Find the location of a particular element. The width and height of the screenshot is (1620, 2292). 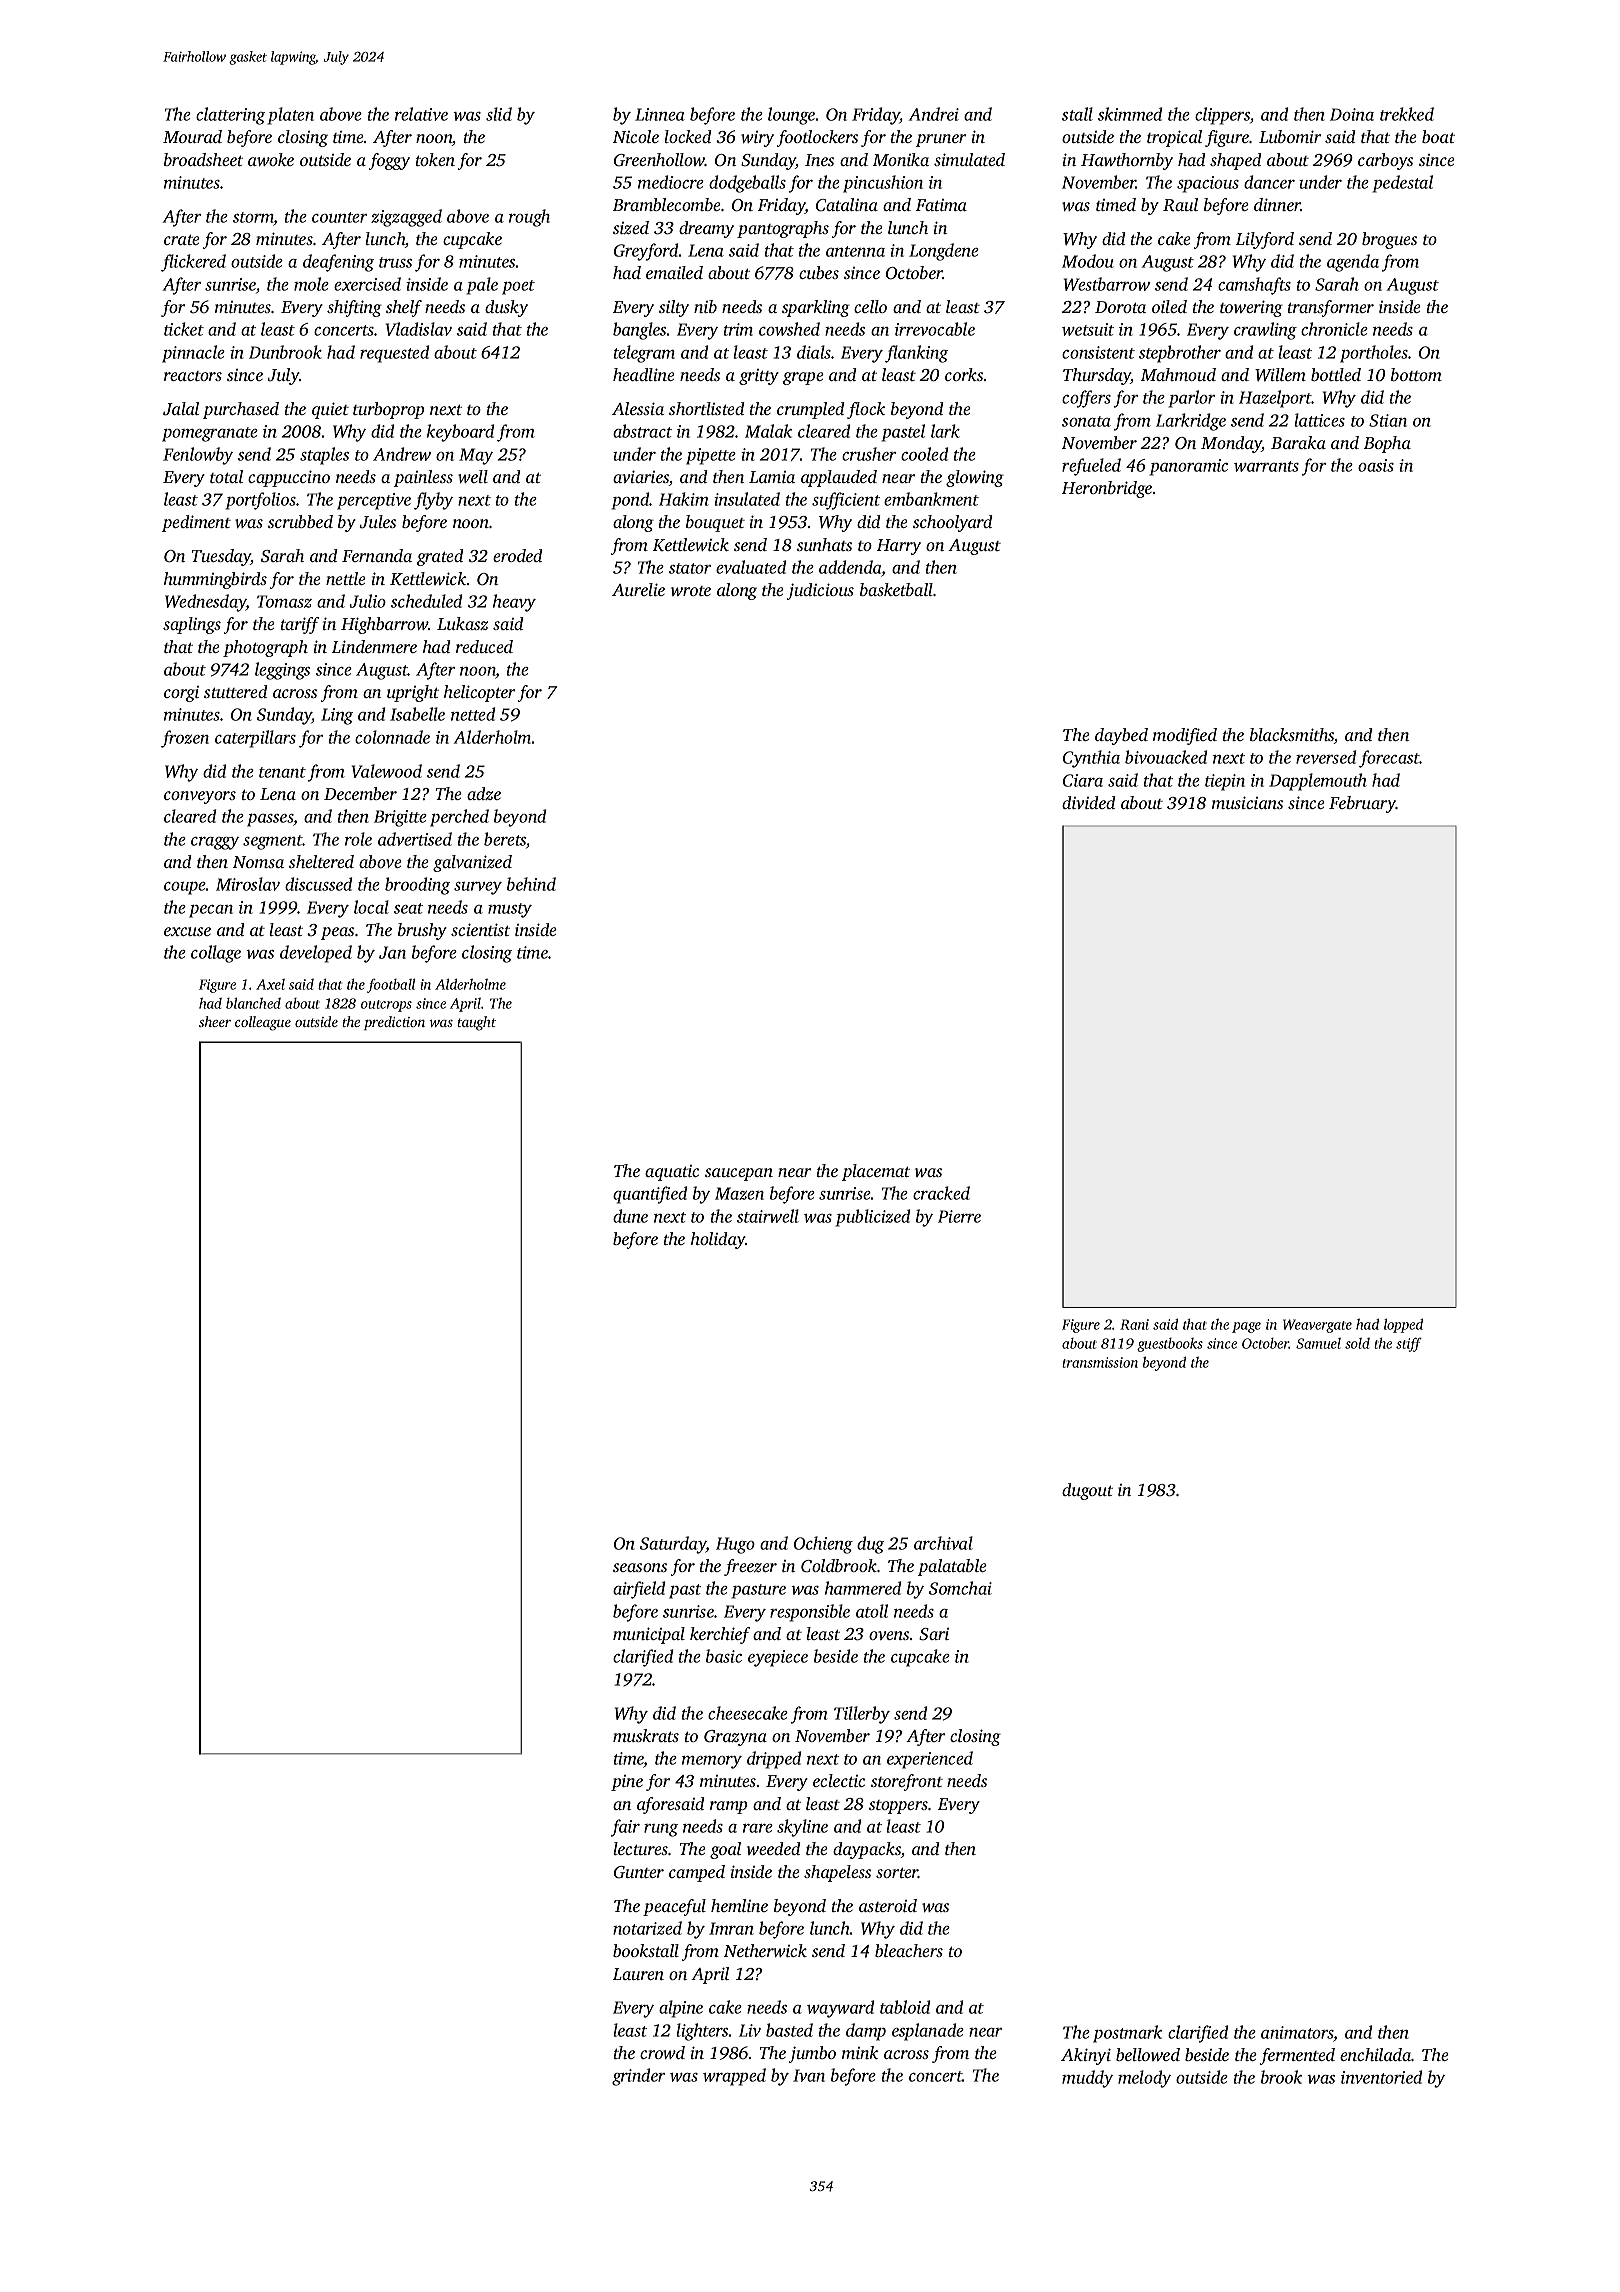

divided is located at coordinates (1089, 802).
